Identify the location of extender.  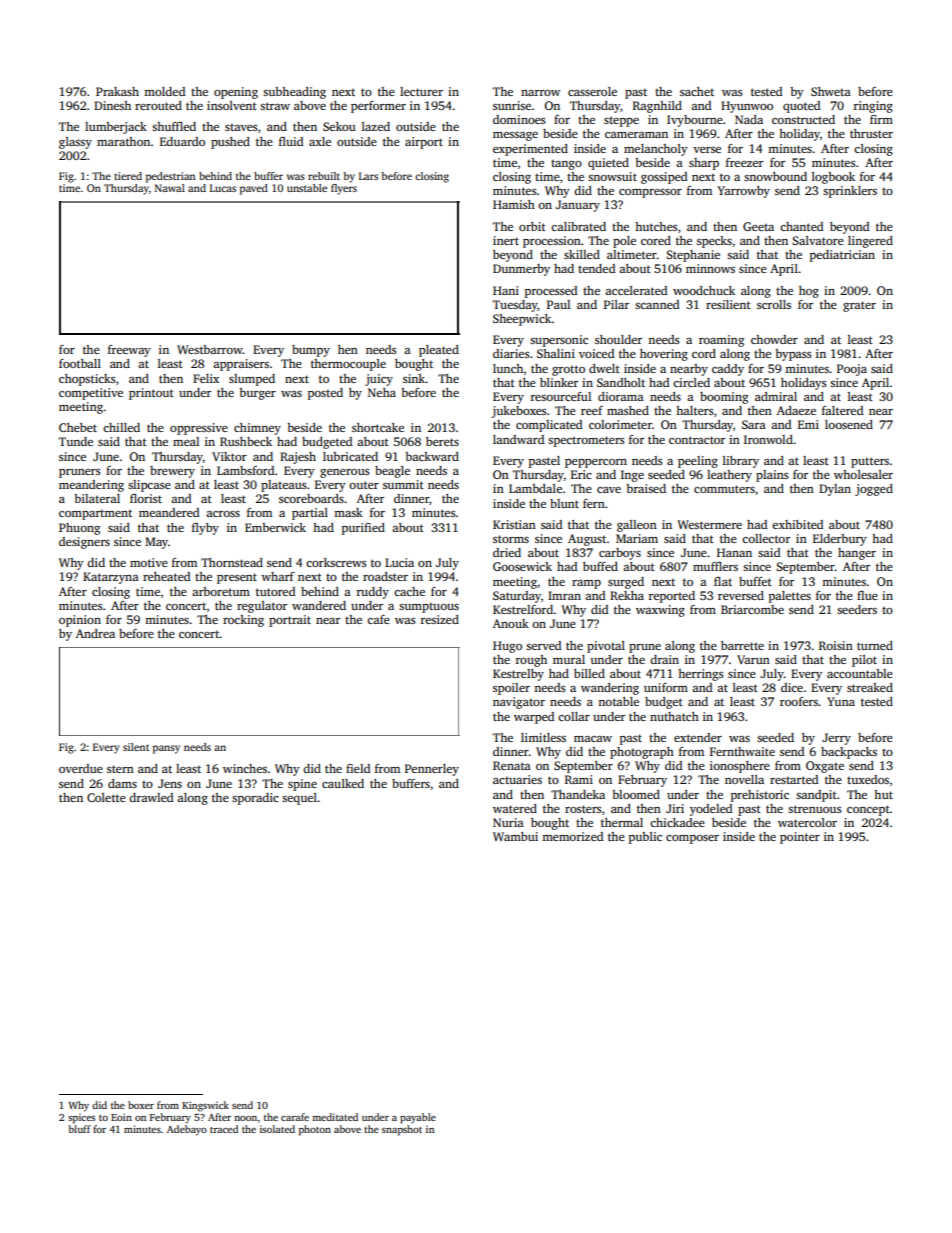
(698, 737).
